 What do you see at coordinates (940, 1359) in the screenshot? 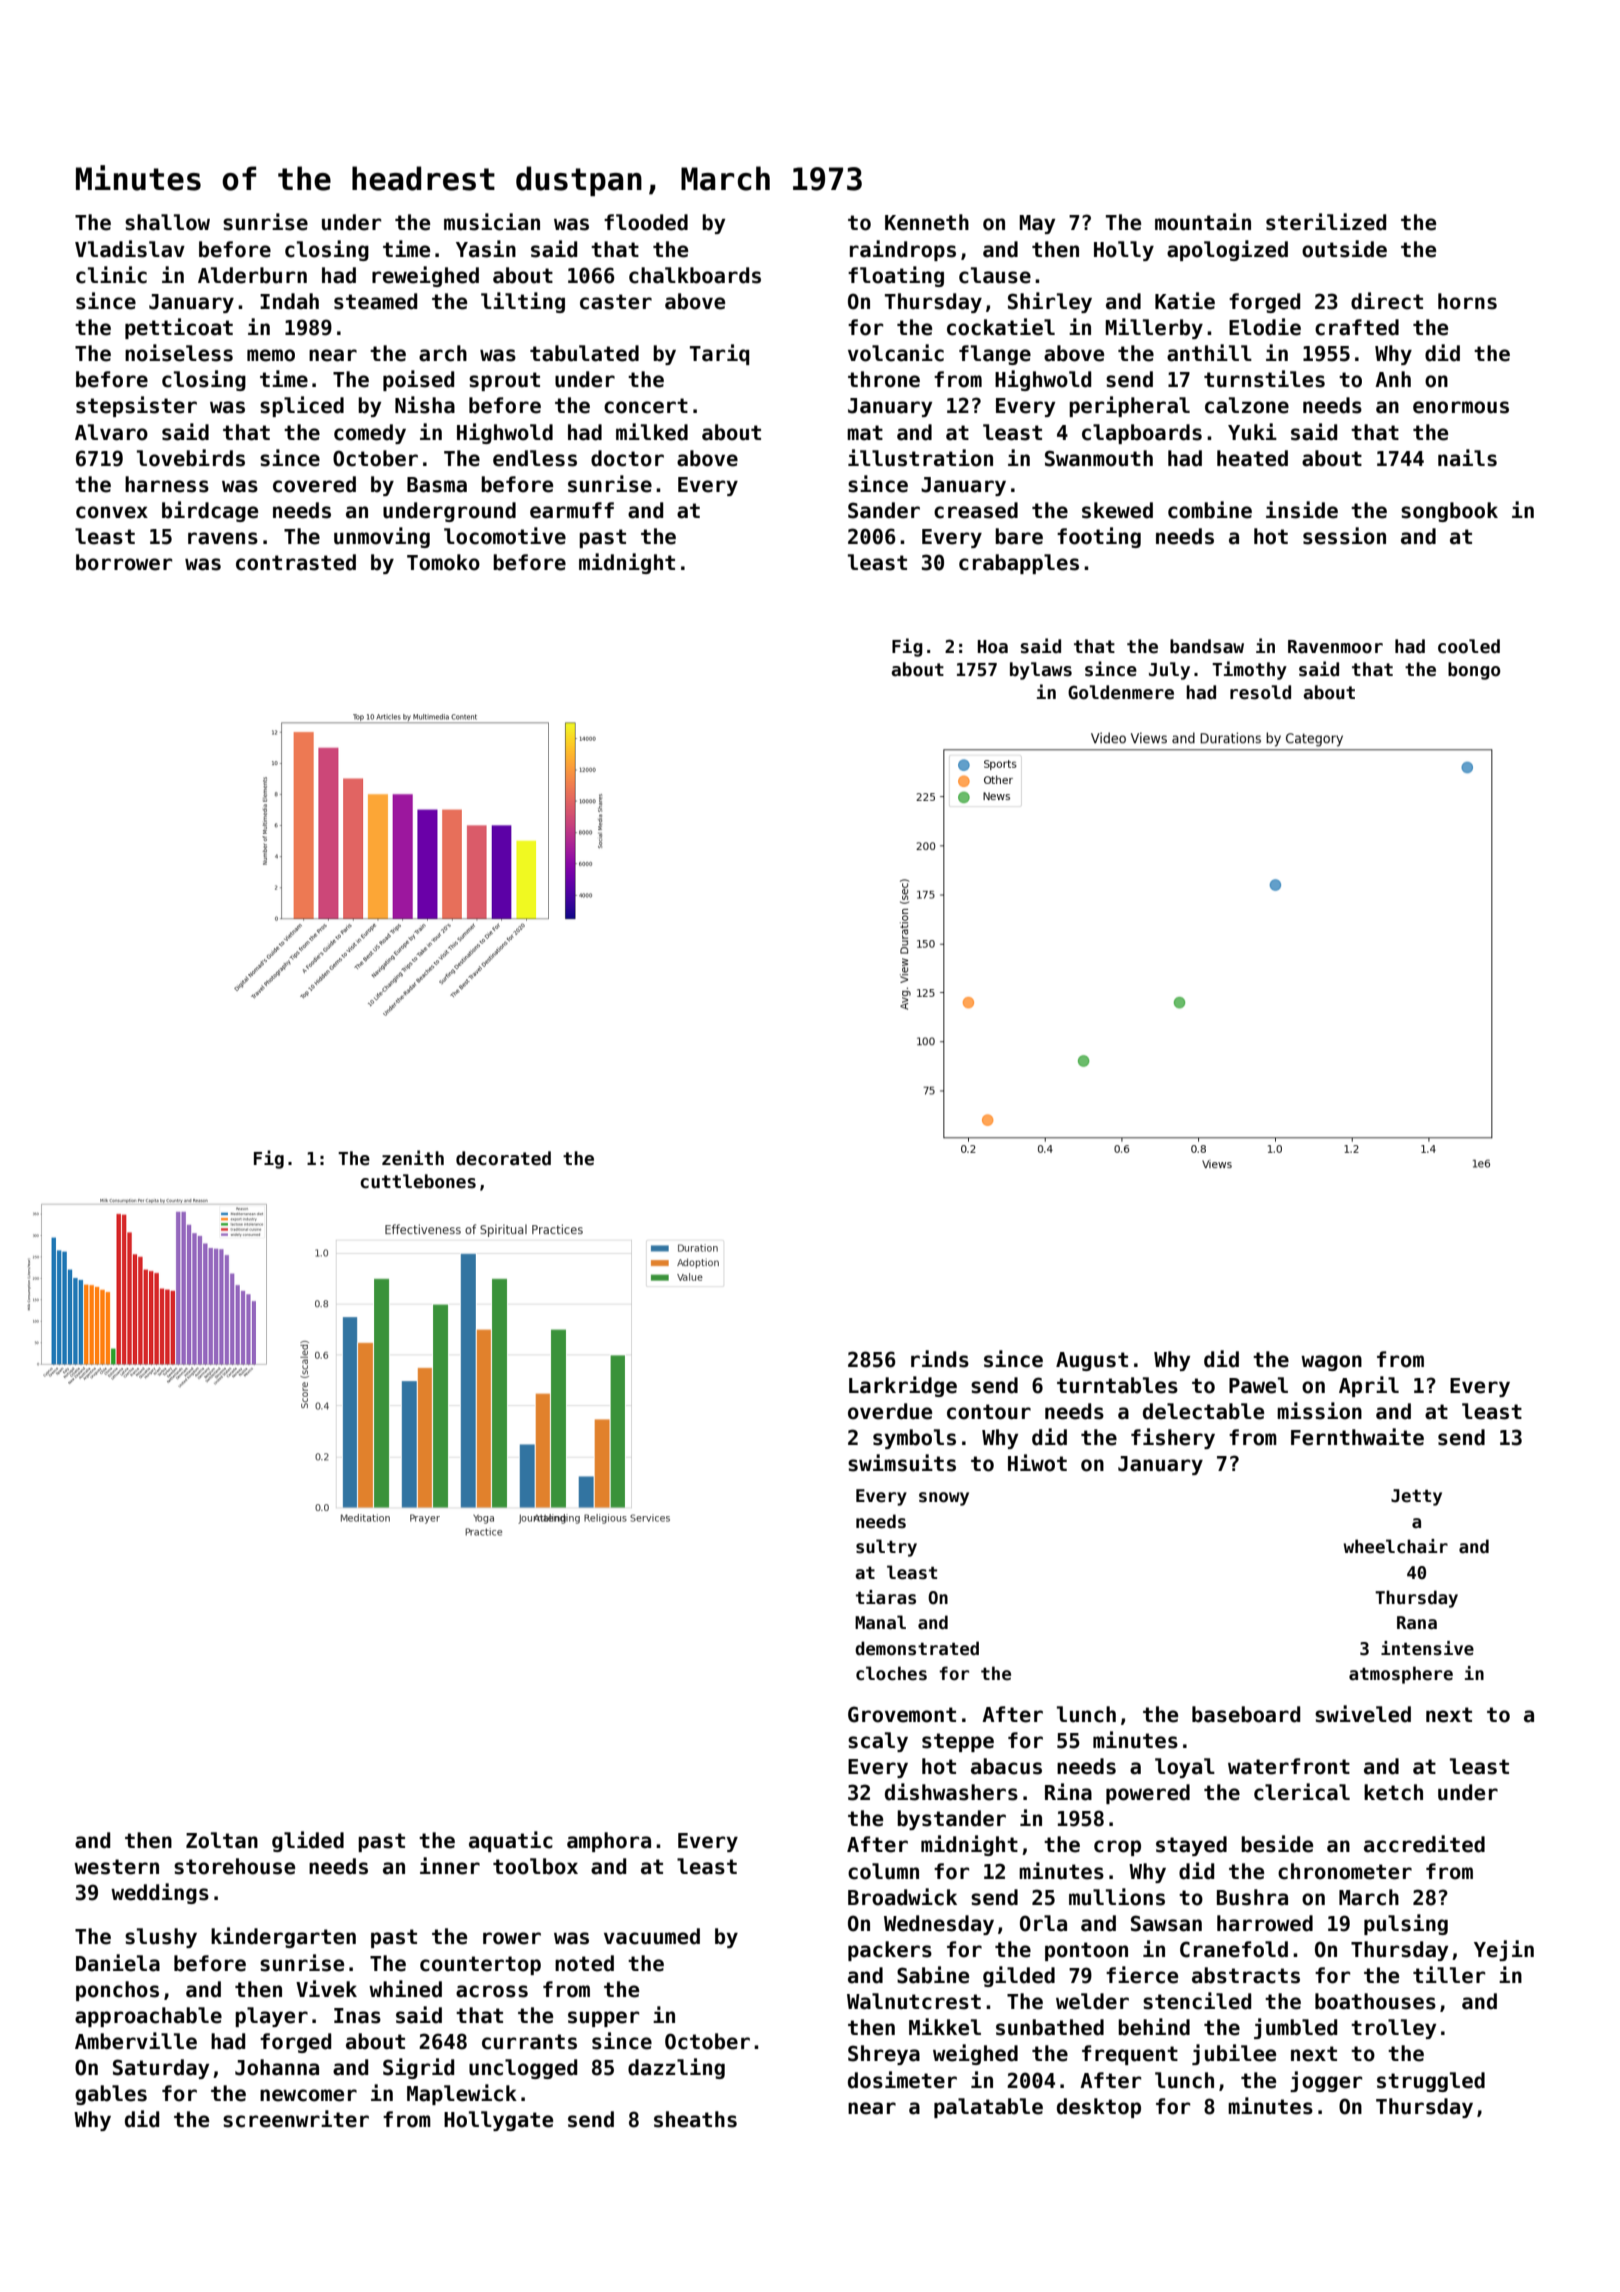
I see `rinds` at bounding box center [940, 1359].
